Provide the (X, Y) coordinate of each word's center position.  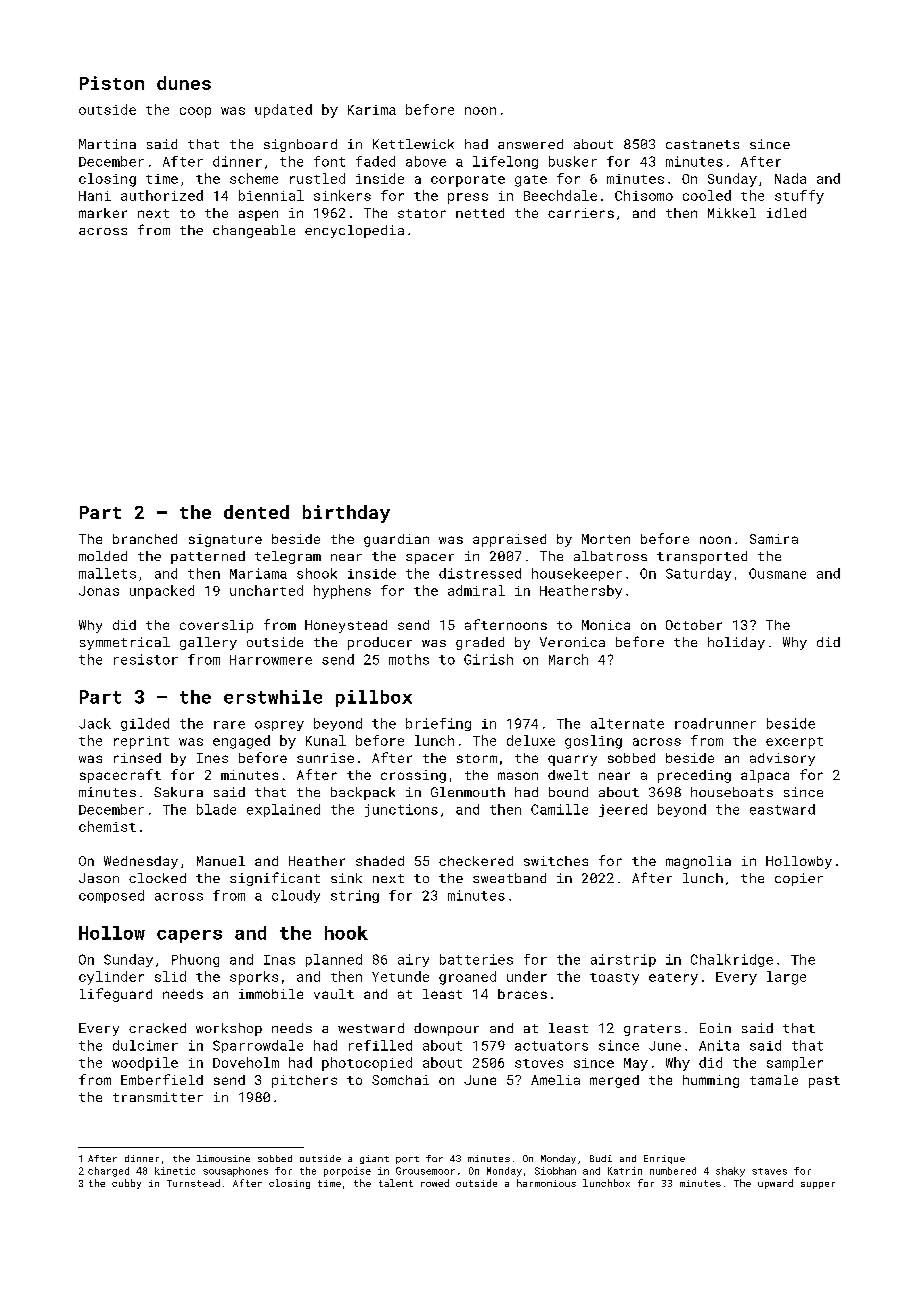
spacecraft (120, 776)
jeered (623, 810)
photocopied (367, 1064)
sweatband (509, 878)
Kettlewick (413, 144)
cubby (126, 1184)
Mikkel (732, 213)
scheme (254, 178)
